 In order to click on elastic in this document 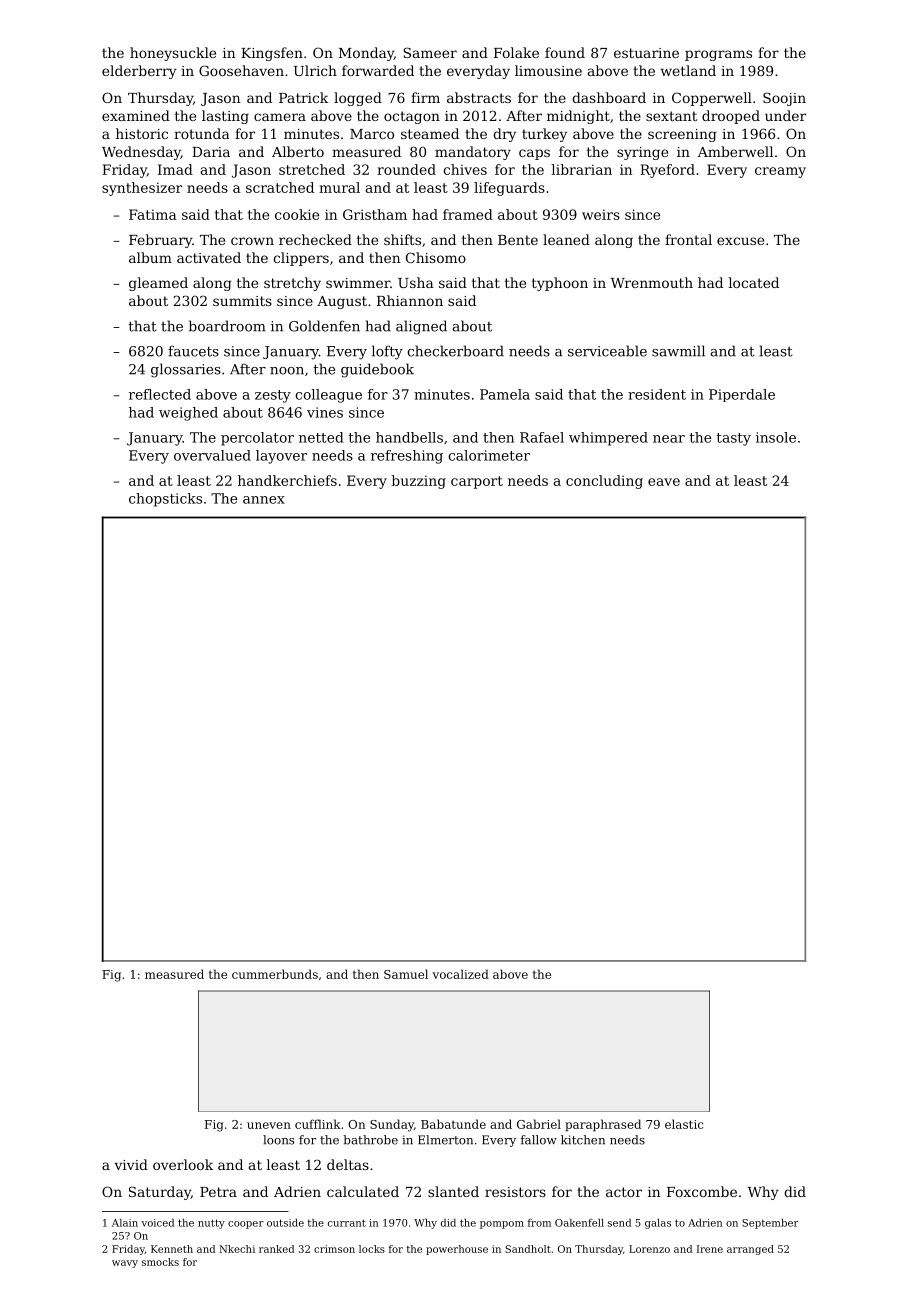, I will do `click(684, 1124)`.
